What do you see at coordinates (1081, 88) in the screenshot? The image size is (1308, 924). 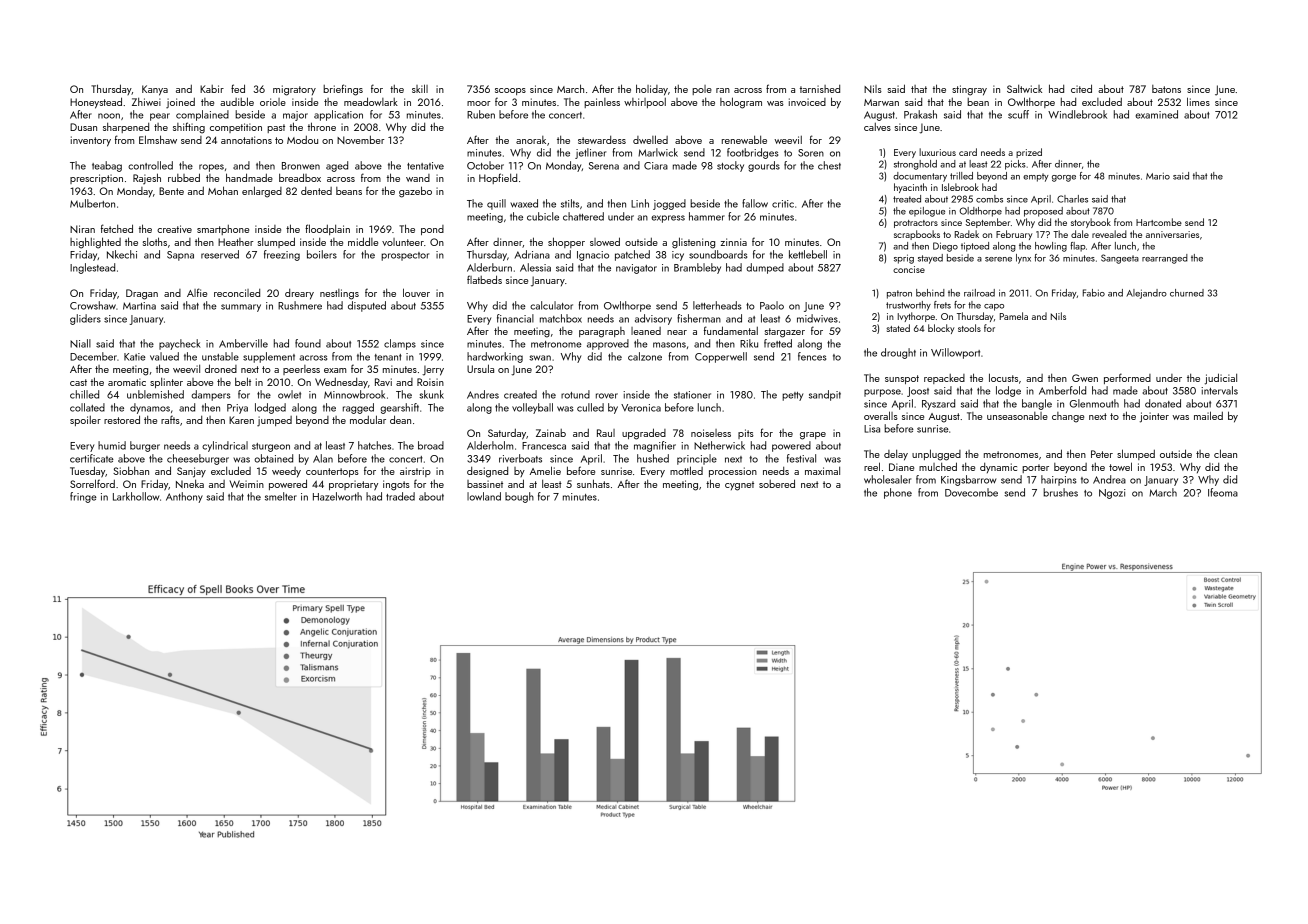 I see `cited` at bounding box center [1081, 88].
